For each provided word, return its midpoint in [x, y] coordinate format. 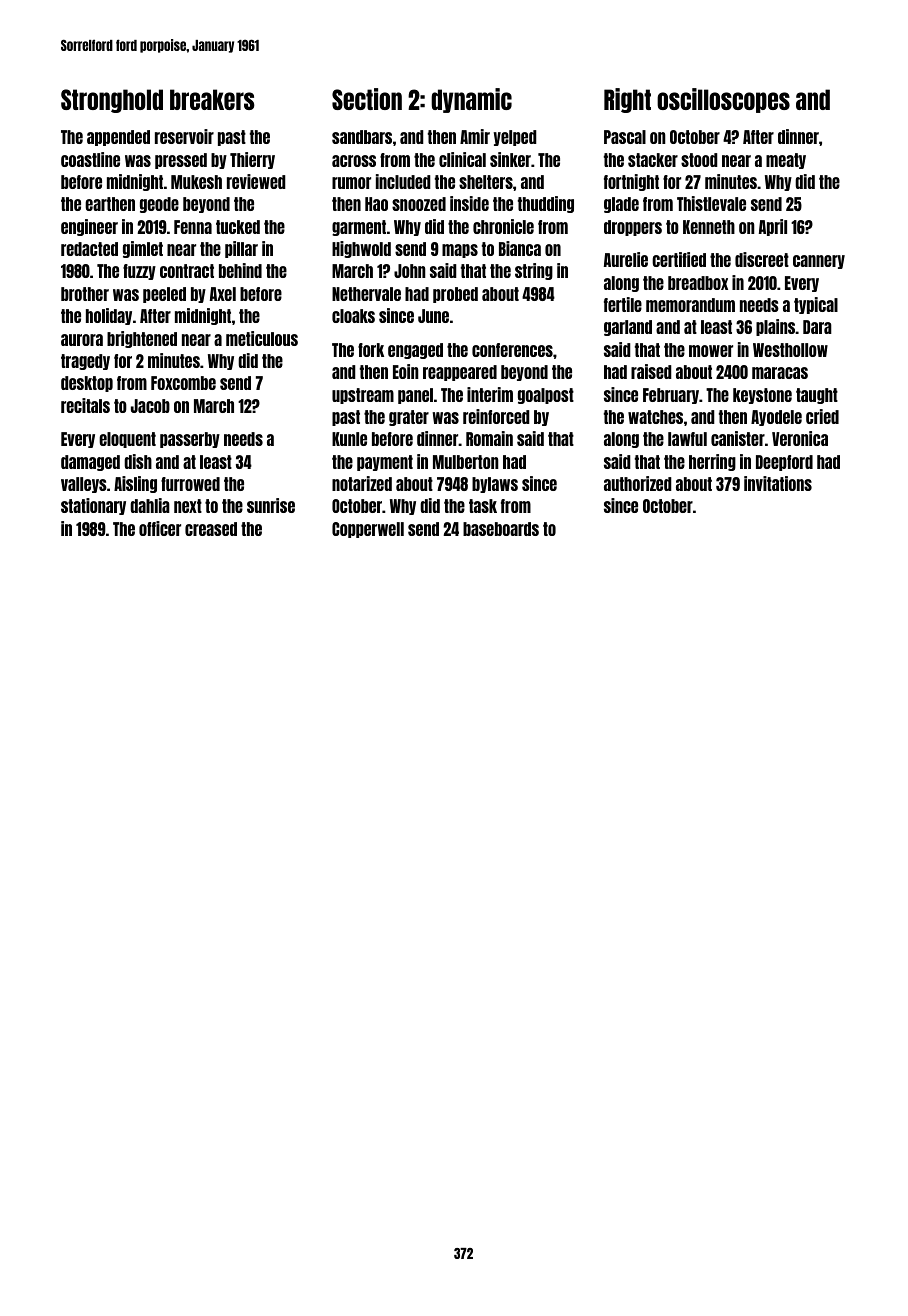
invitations [778, 483]
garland [628, 328]
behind [240, 270]
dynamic [471, 100]
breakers [212, 99]
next [188, 506]
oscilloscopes [723, 100]
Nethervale [366, 294]
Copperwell [368, 530]
